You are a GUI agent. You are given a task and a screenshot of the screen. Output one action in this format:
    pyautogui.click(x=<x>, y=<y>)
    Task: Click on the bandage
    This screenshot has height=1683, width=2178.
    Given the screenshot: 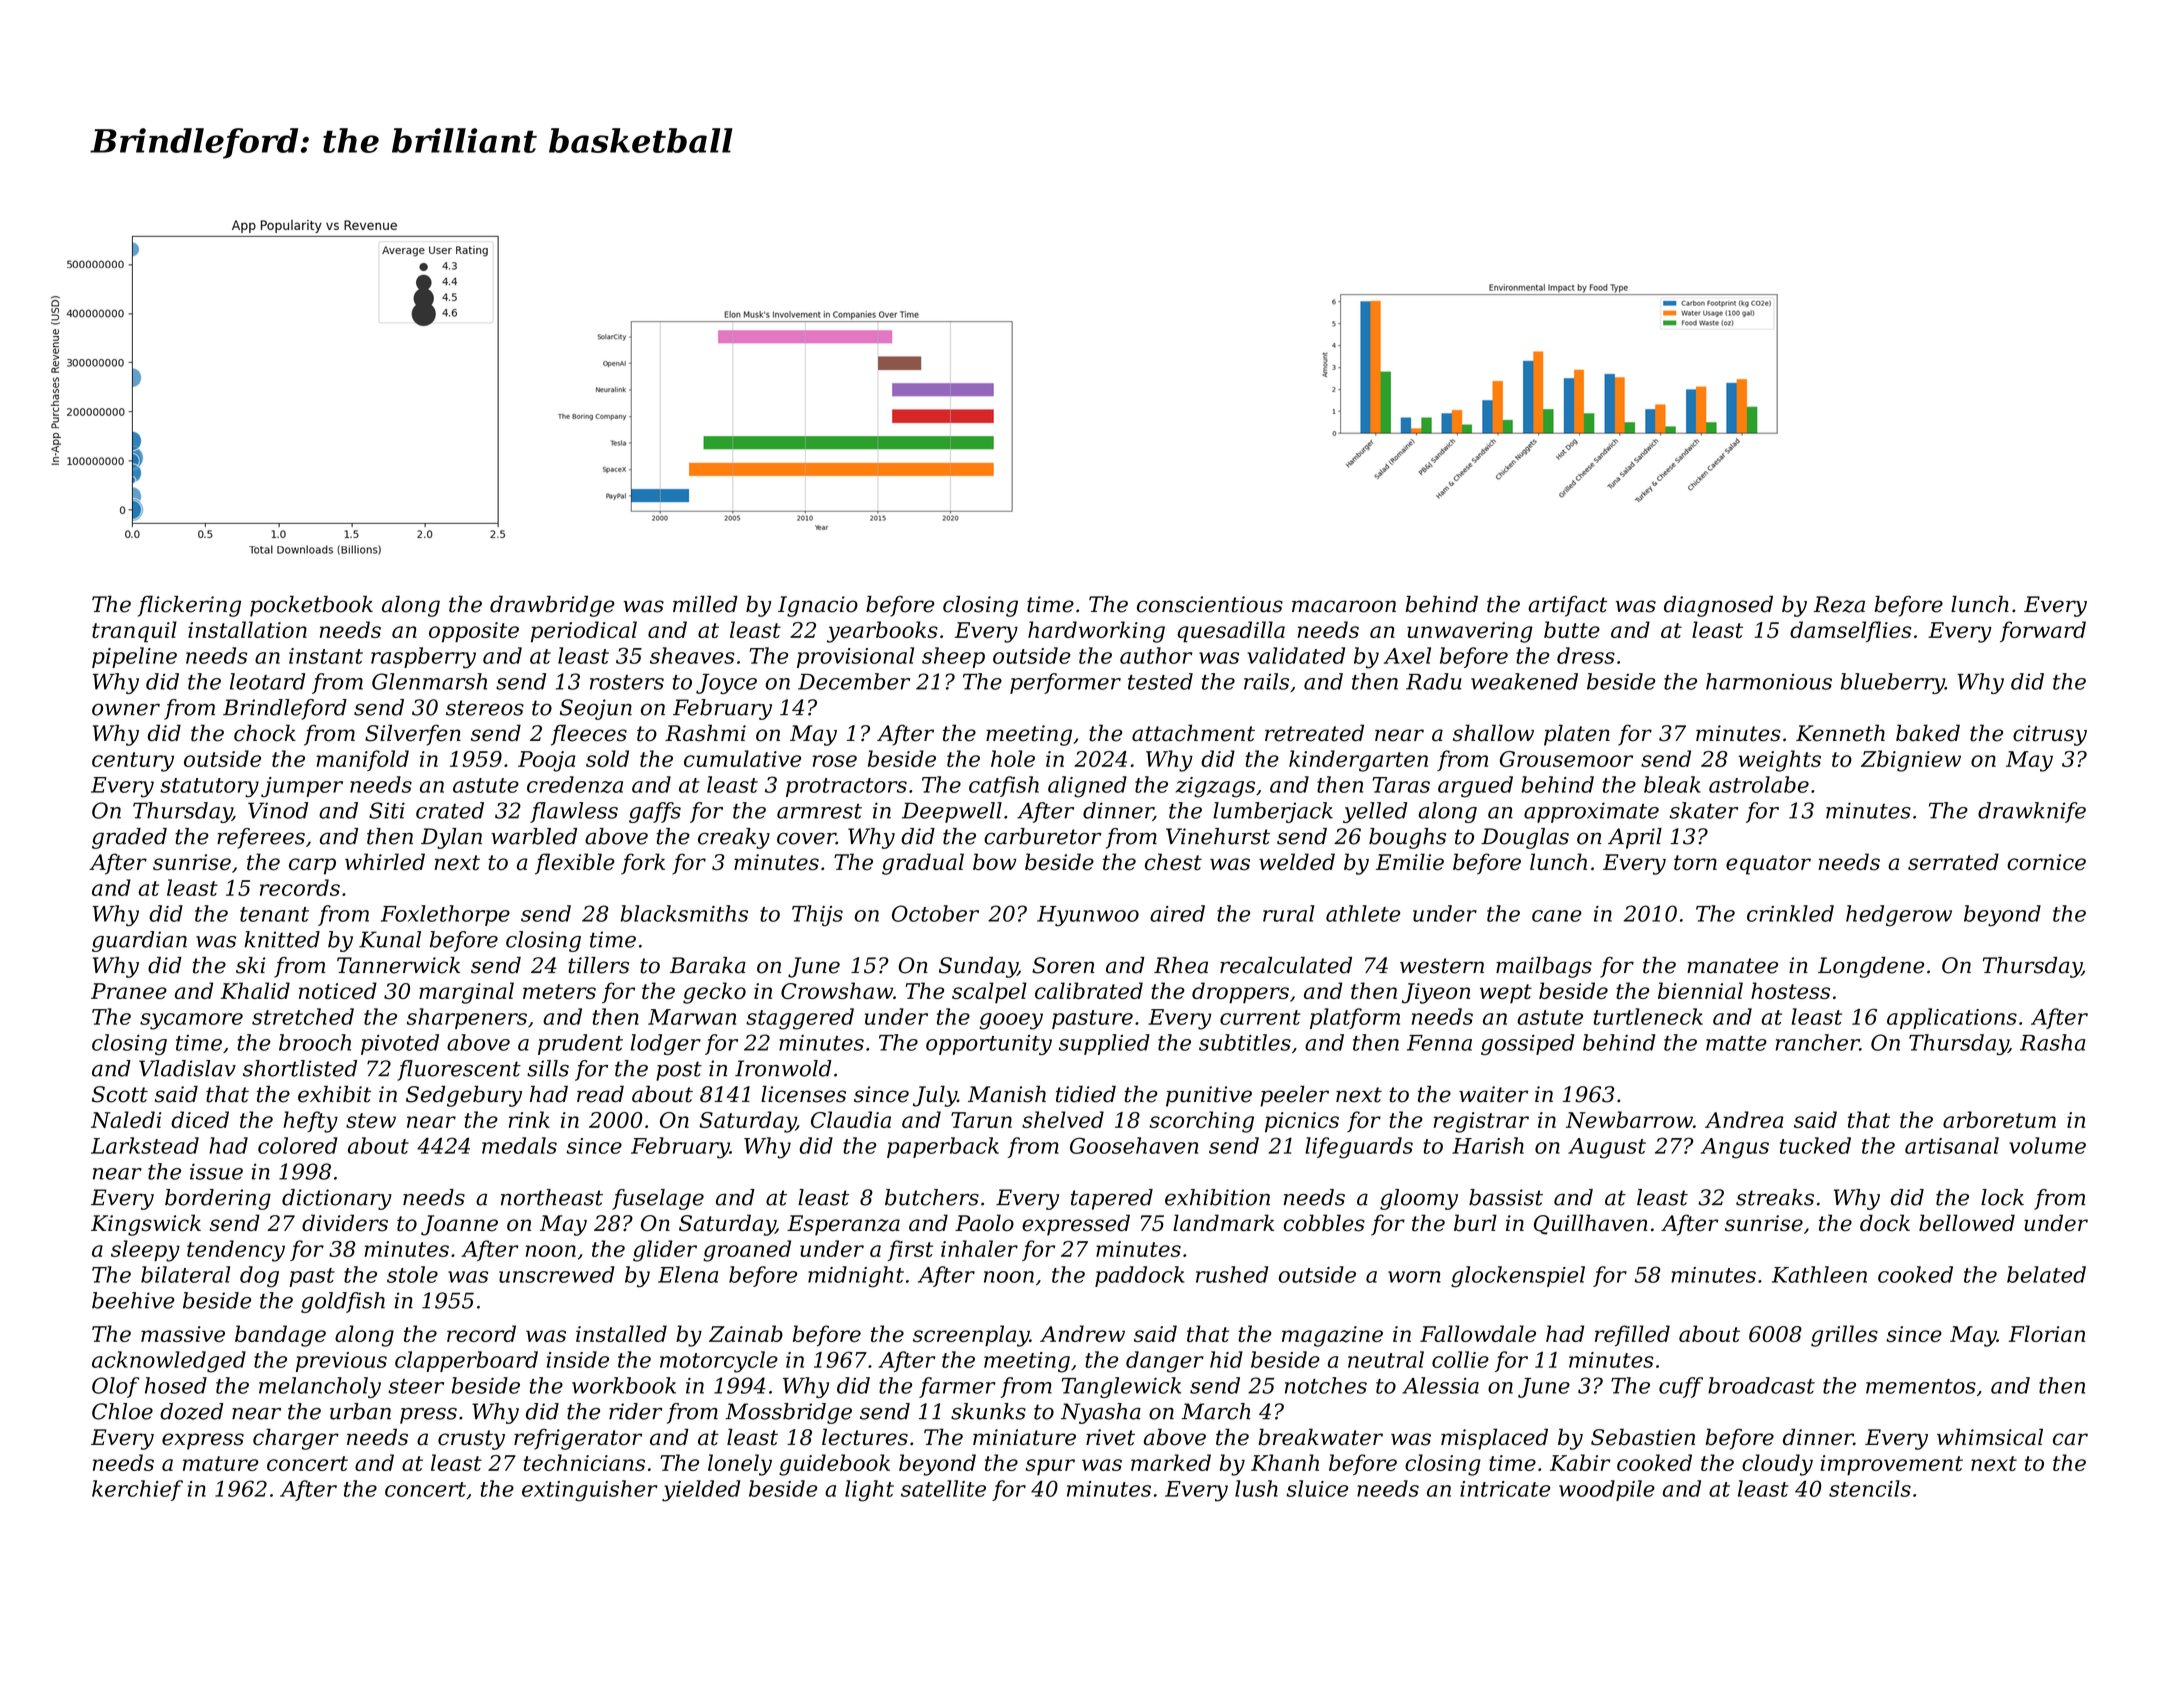 What is the action you would take?
    pyautogui.click(x=280, y=1336)
